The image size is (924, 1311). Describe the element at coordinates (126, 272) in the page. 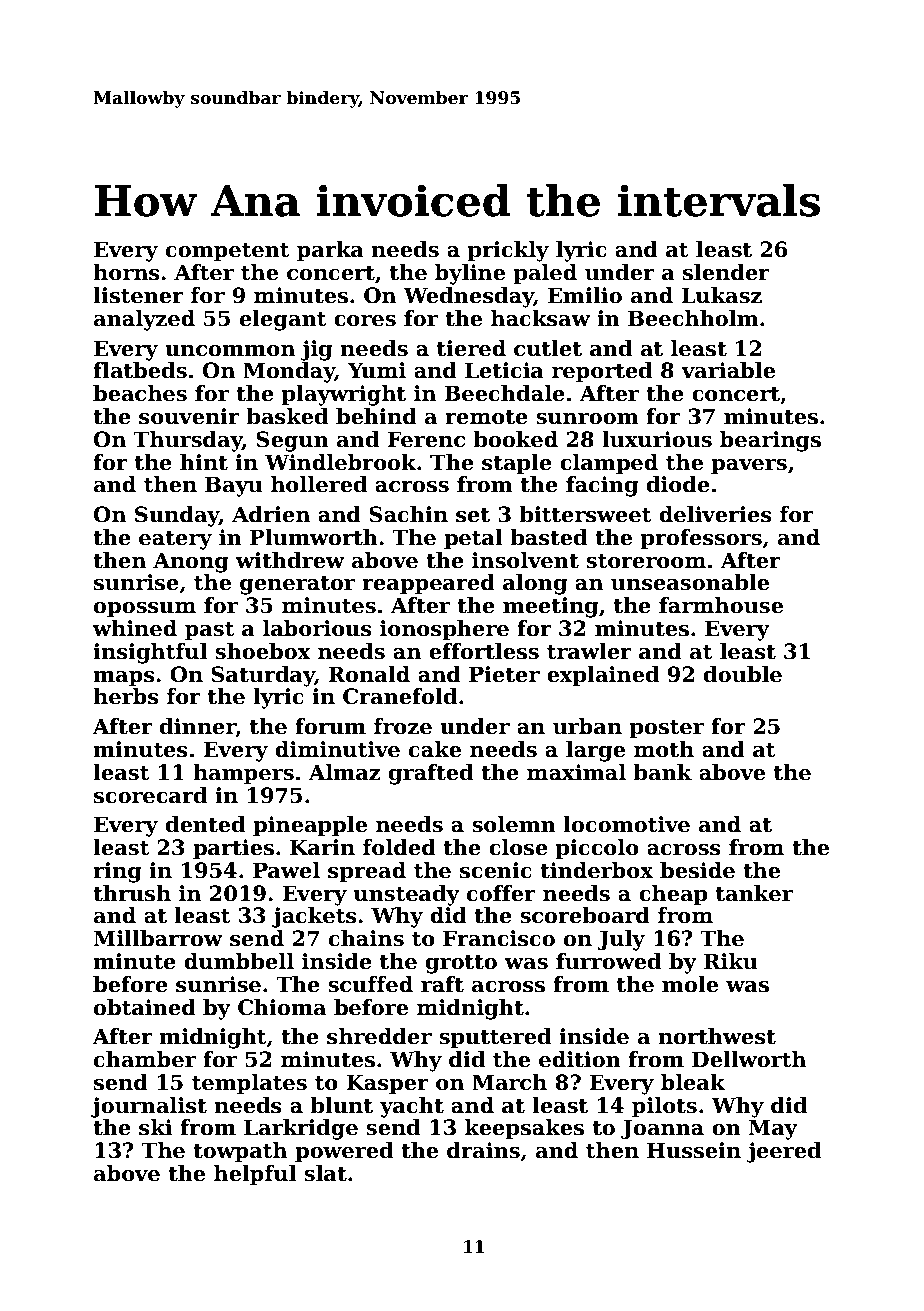

I see `horns` at that location.
